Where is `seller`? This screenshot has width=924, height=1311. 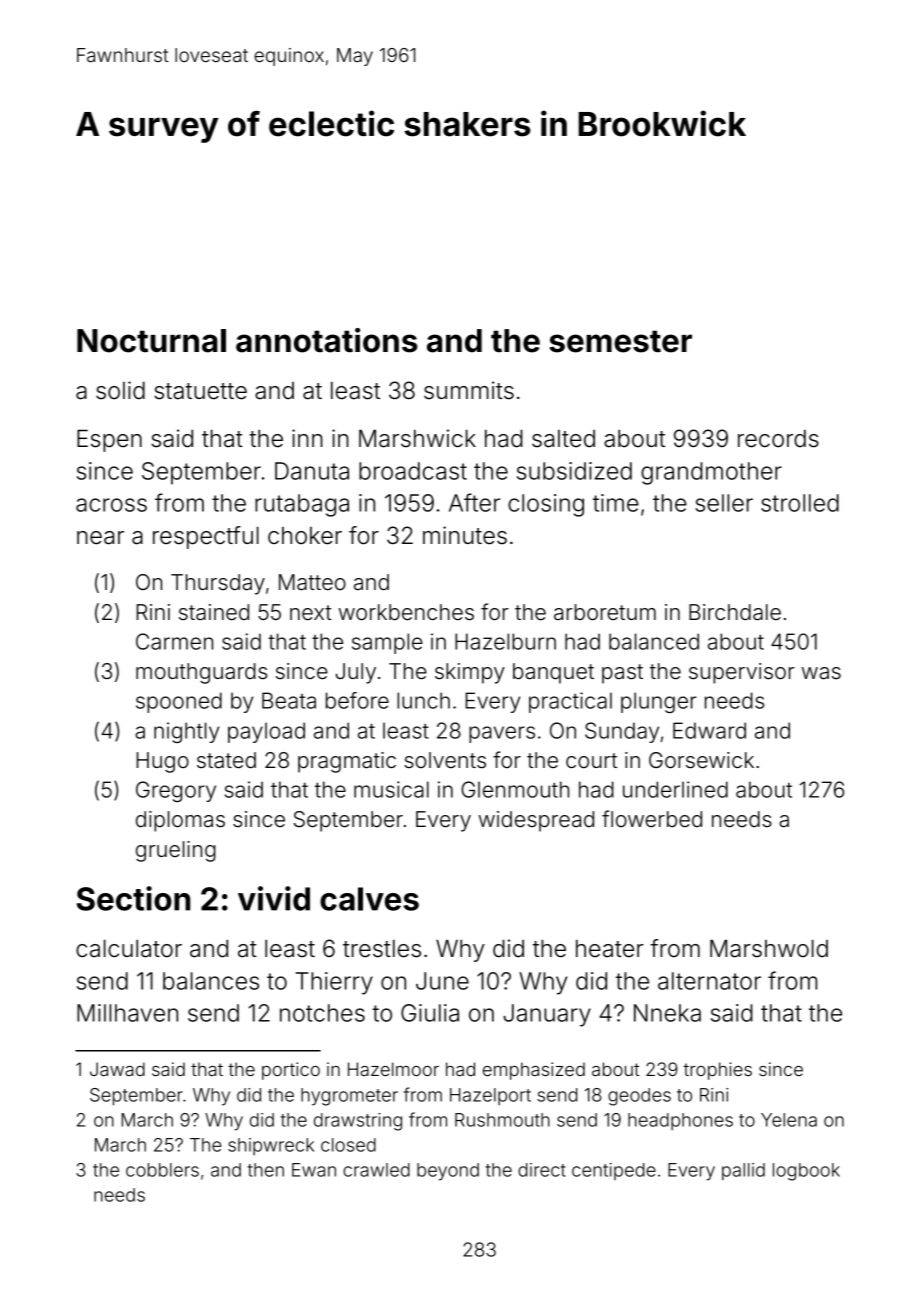 seller is located at coordinates (724, 503).
